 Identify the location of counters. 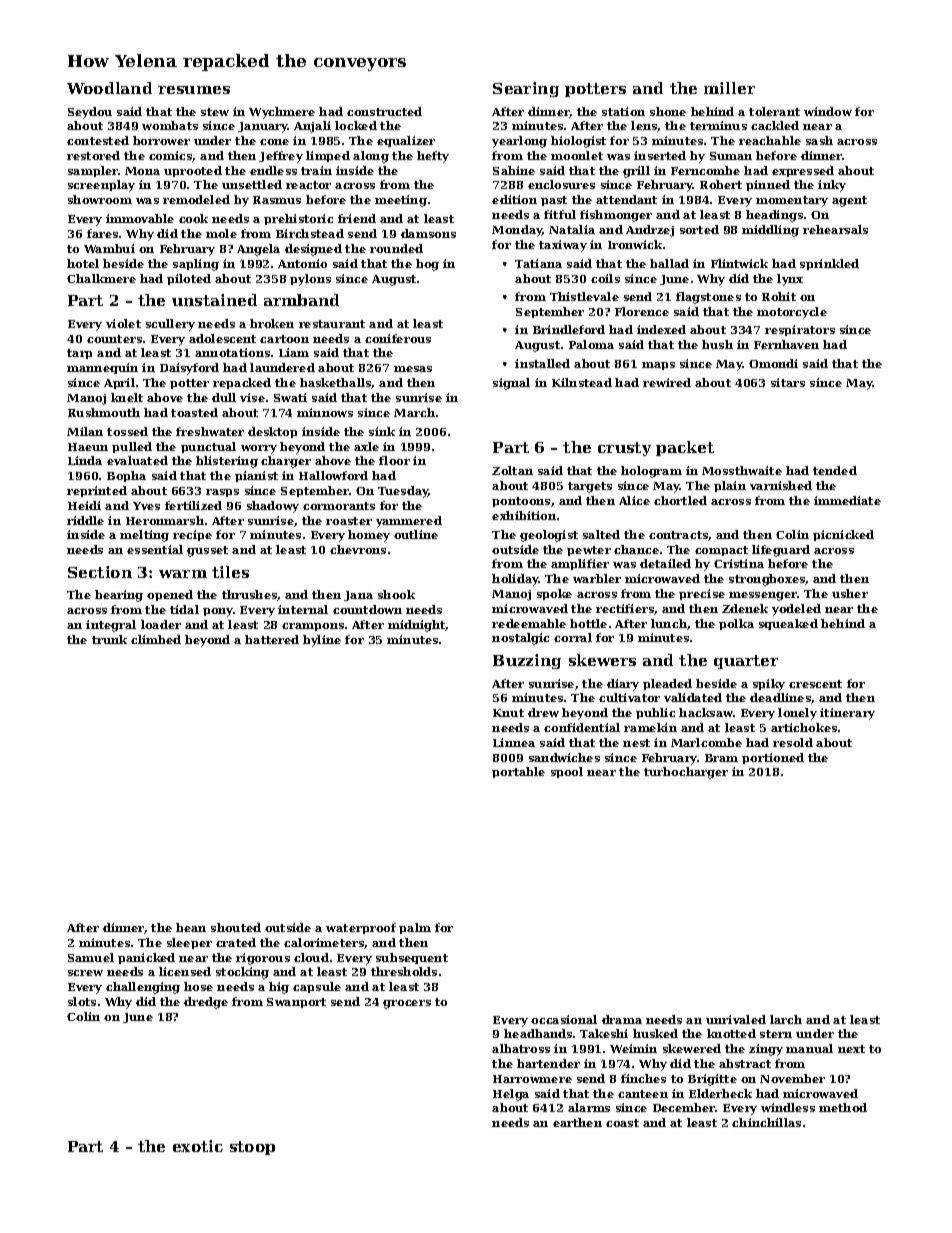
(114, 339).
